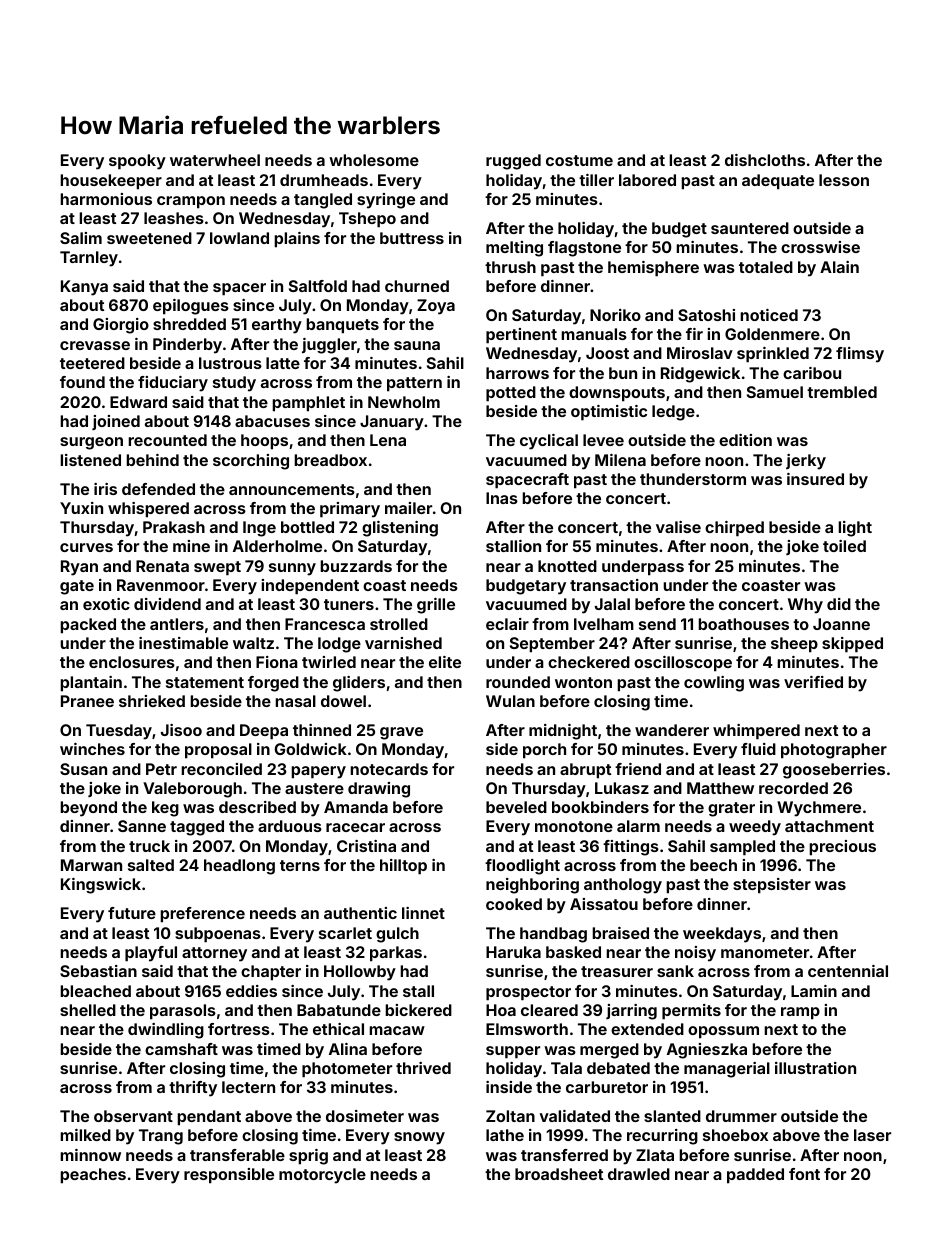  Describe the element at coordinates (844, 180) in the screenshot. I see `lesson` at that location.
